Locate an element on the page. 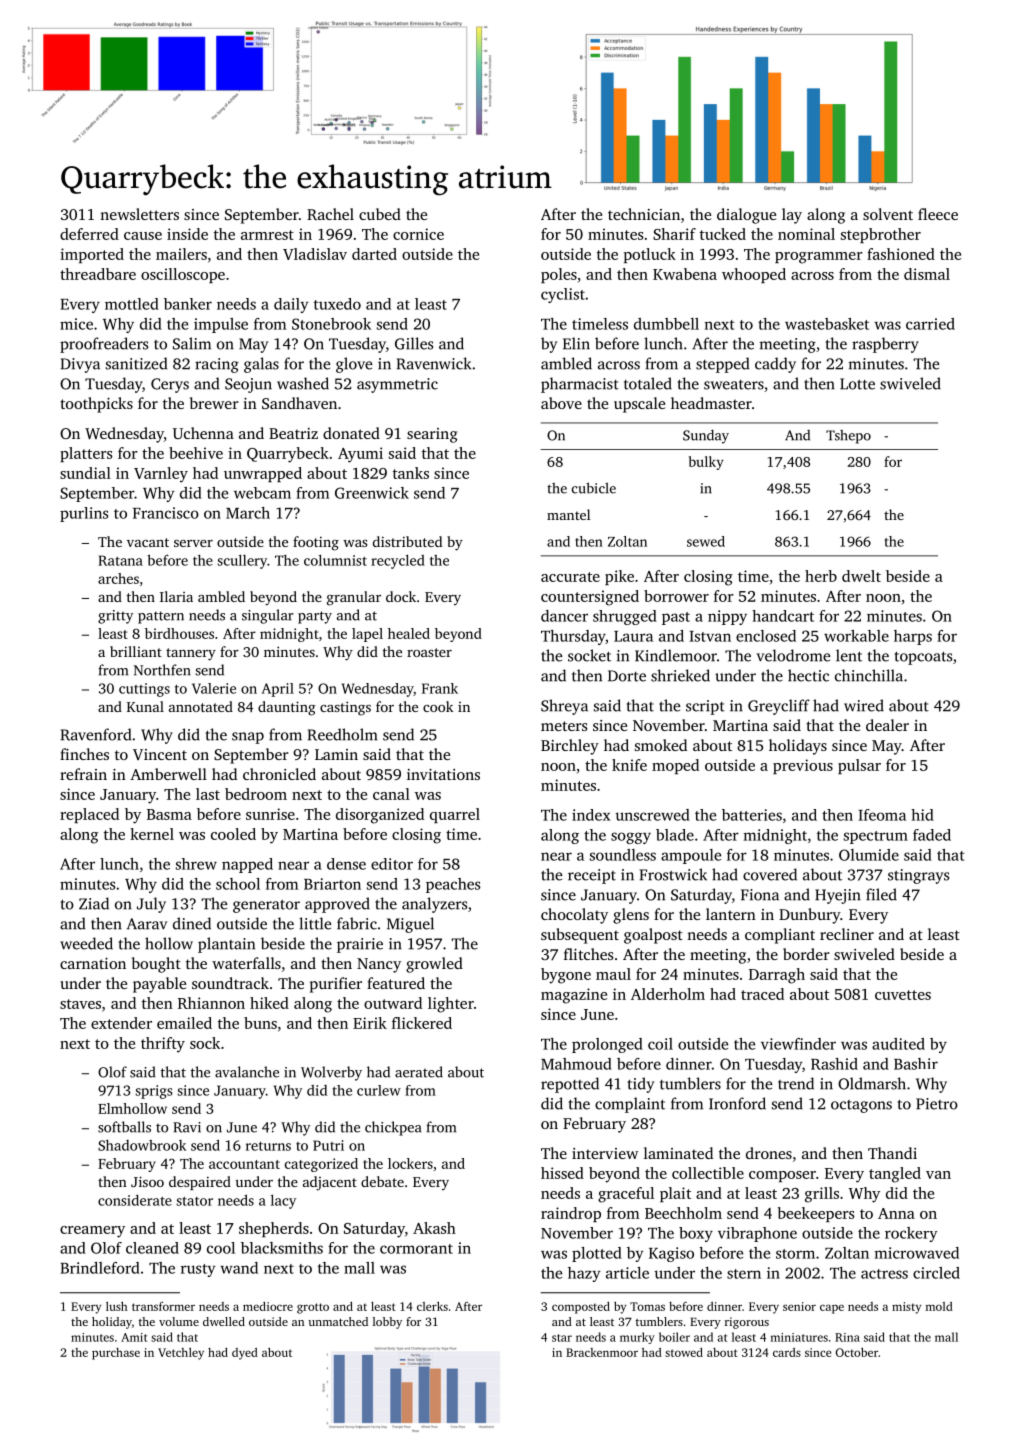 This image has width=1025, height=1456. technician is located at coordinates (644, 214).
